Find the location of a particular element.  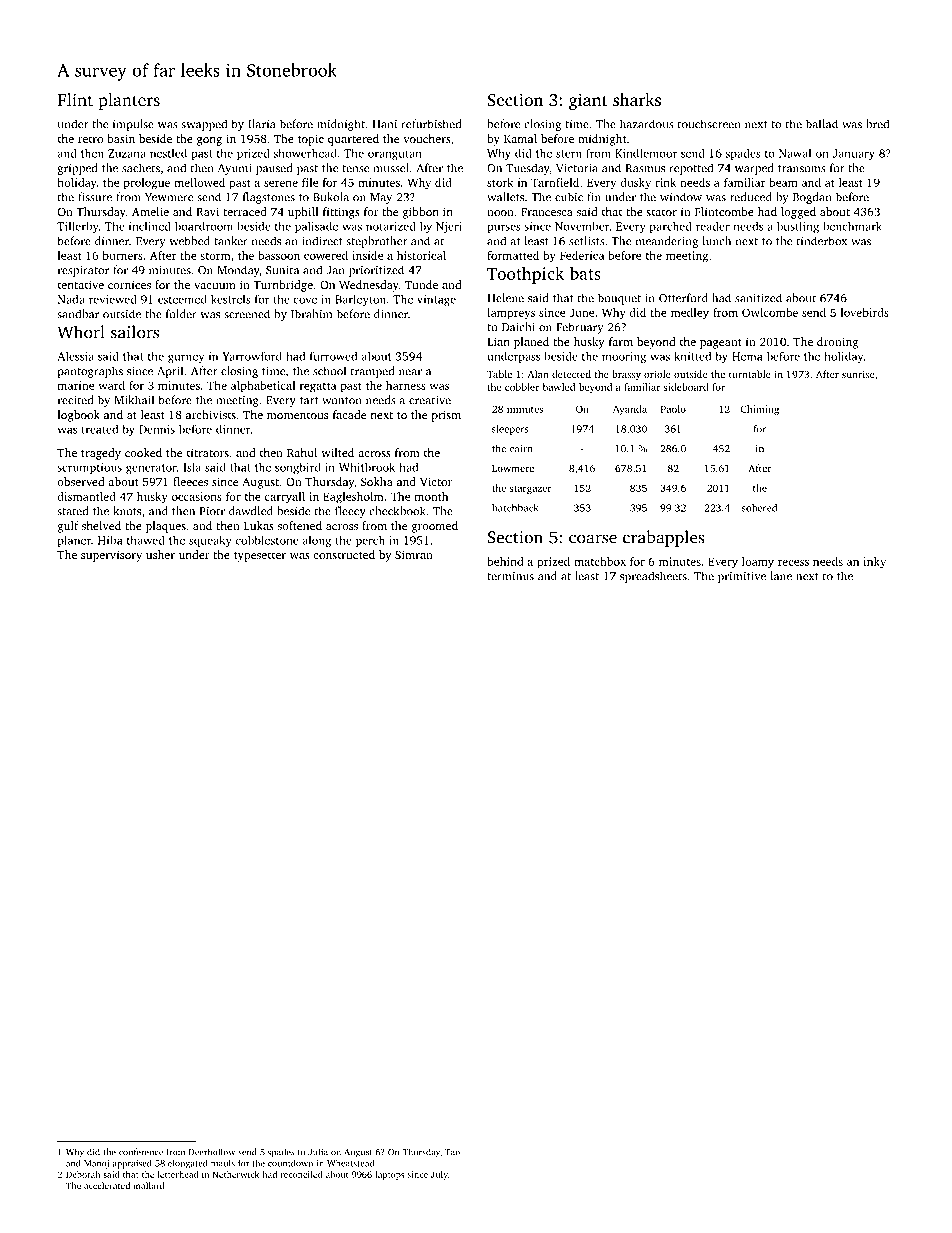

stepbrother is located at coordinates (376, 242).
